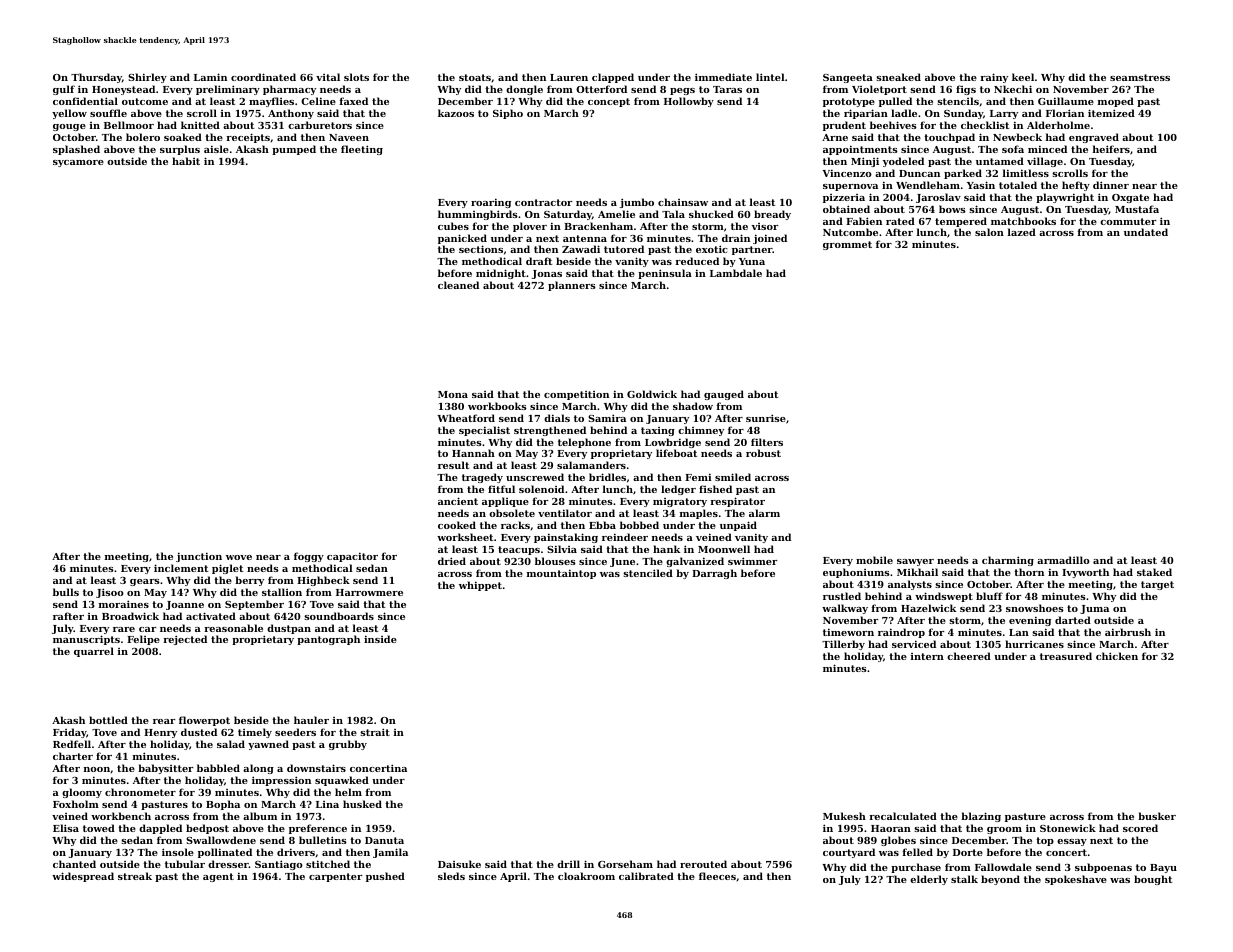 This document has height=952, width=1233. I want to click on Bopha, so click(223, 805).
